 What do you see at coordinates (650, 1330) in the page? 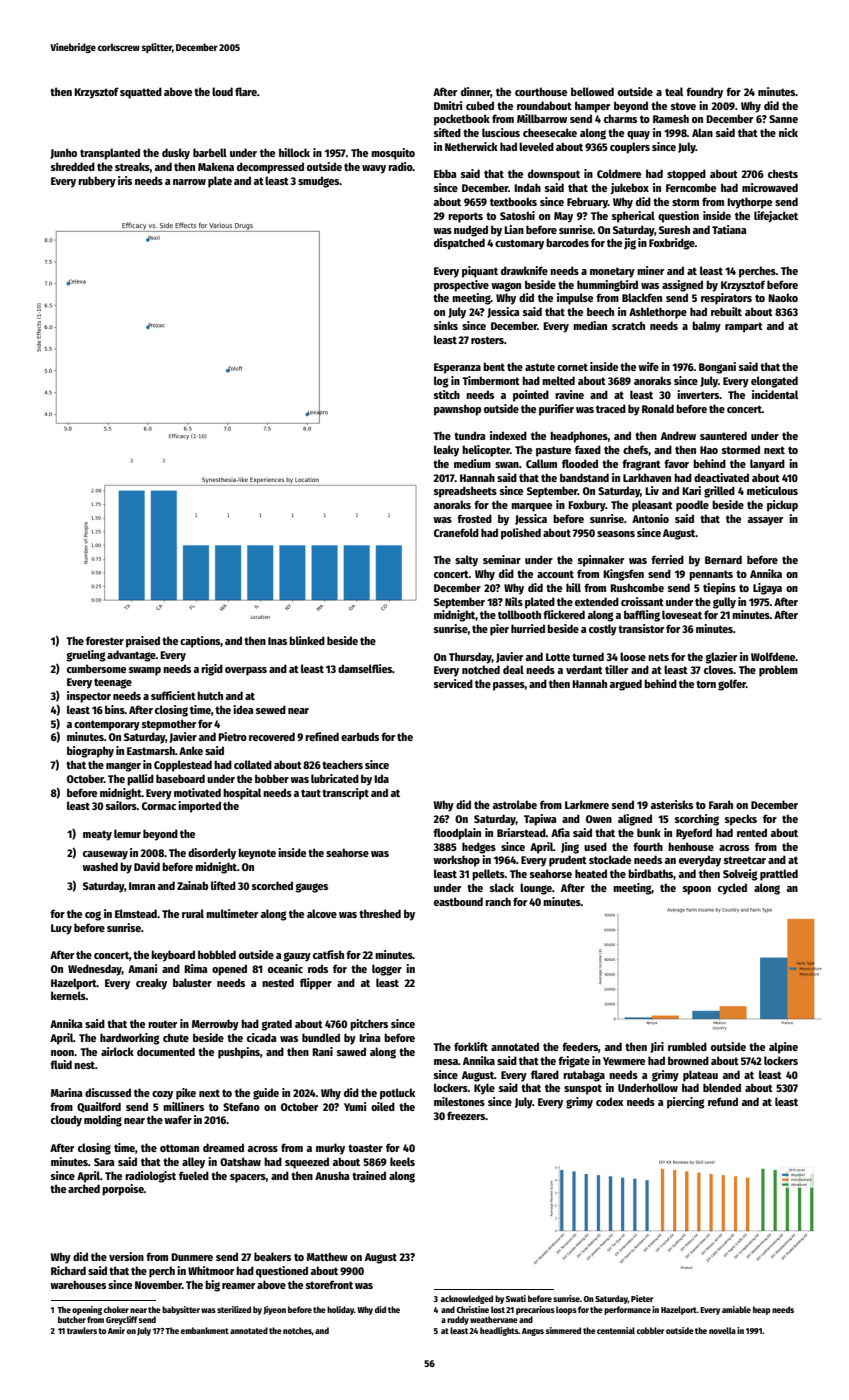
I see `cobbler` at bounding box center [650, 1330].
